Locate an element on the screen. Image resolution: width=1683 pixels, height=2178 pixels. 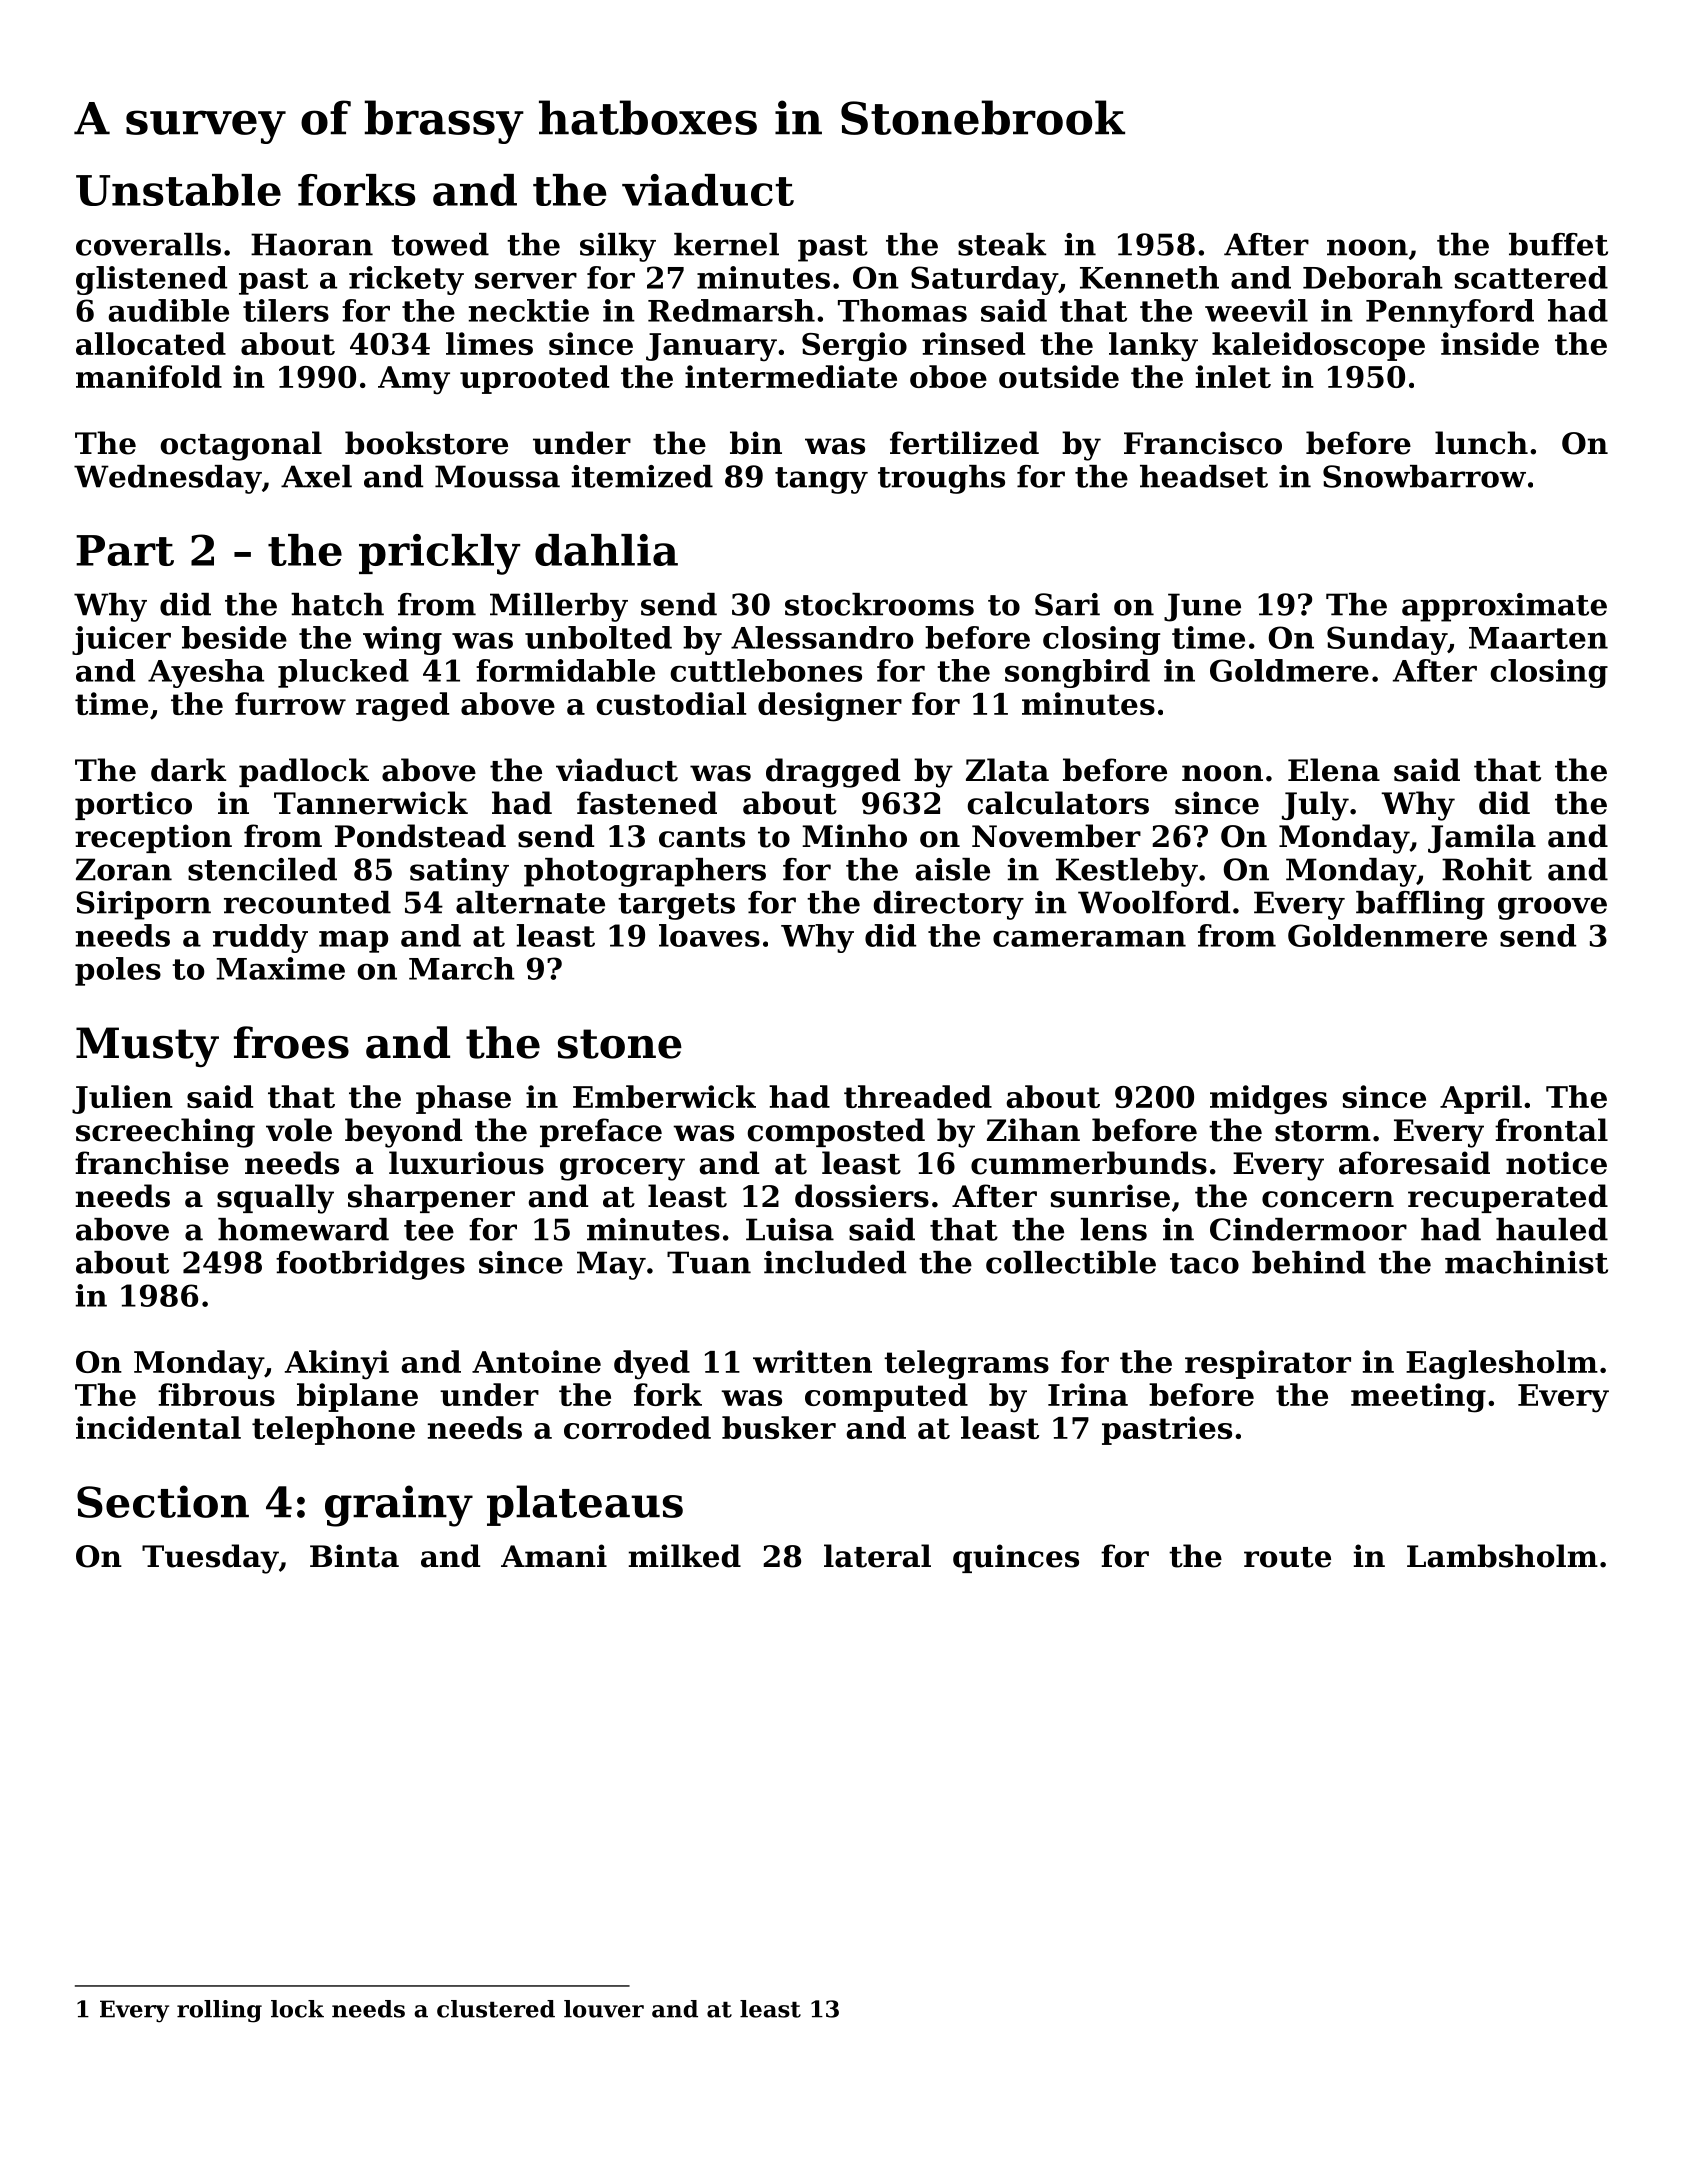
cuttlebones is located at coordinates (766, 670).
